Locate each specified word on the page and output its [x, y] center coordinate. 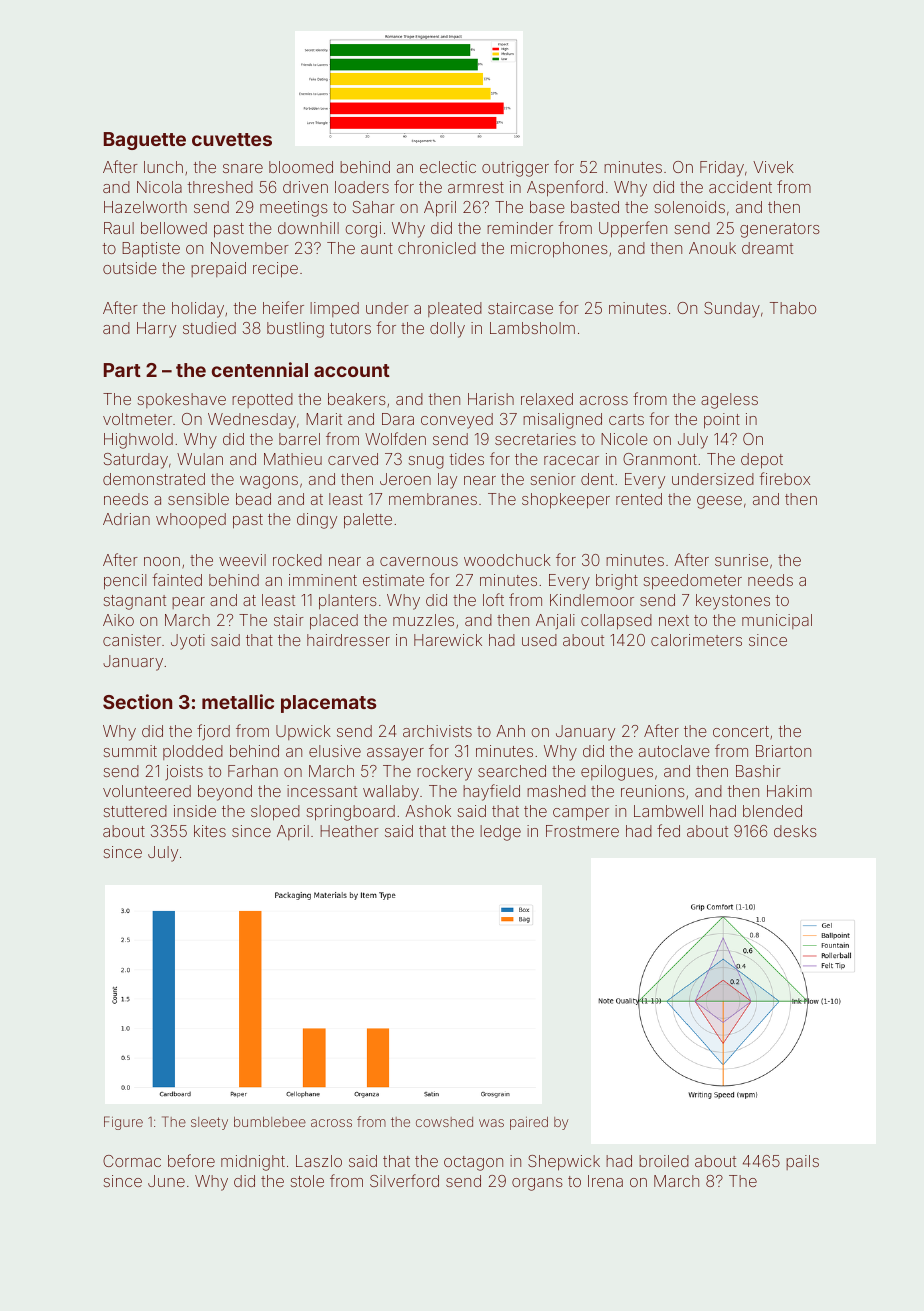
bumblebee [270, 1122]
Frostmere [582, 831]
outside [130, 268]
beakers [357, 399]
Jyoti [188, 642]
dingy [317, 521]
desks [795, 831]
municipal [777, 621]
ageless [729, 401]
